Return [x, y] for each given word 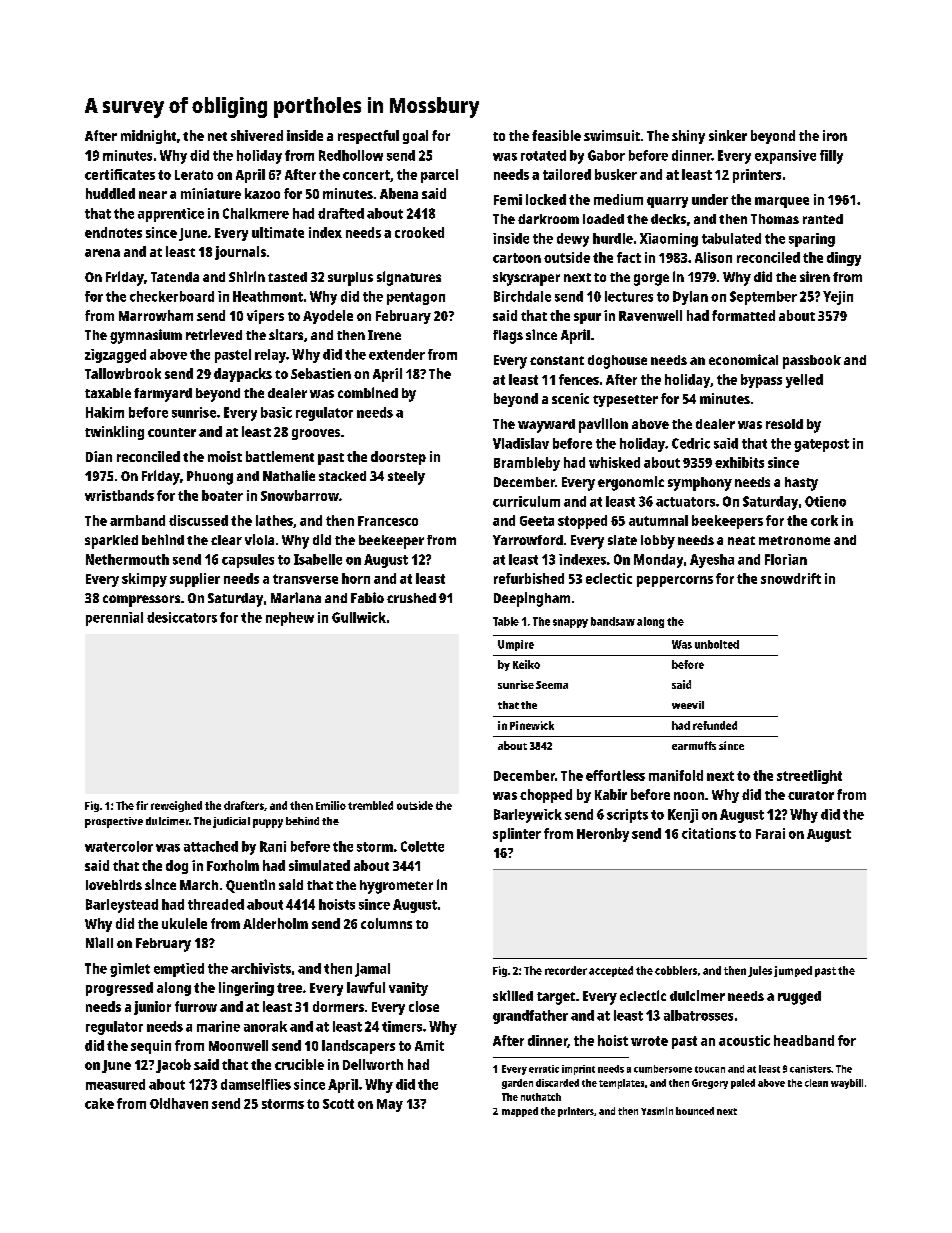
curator [811, 795]
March [199, 885]
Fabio [367, 597]
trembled [370, 805]
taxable [108, 393]
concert [366, 175]
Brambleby [527, 464]
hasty [801, 484]
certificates [120, 174]
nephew [290, 619]
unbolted [717, 644]
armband [137, 520]
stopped [582, 522]
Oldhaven [179, 1103]
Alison [713, 257]
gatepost [821, 445]
